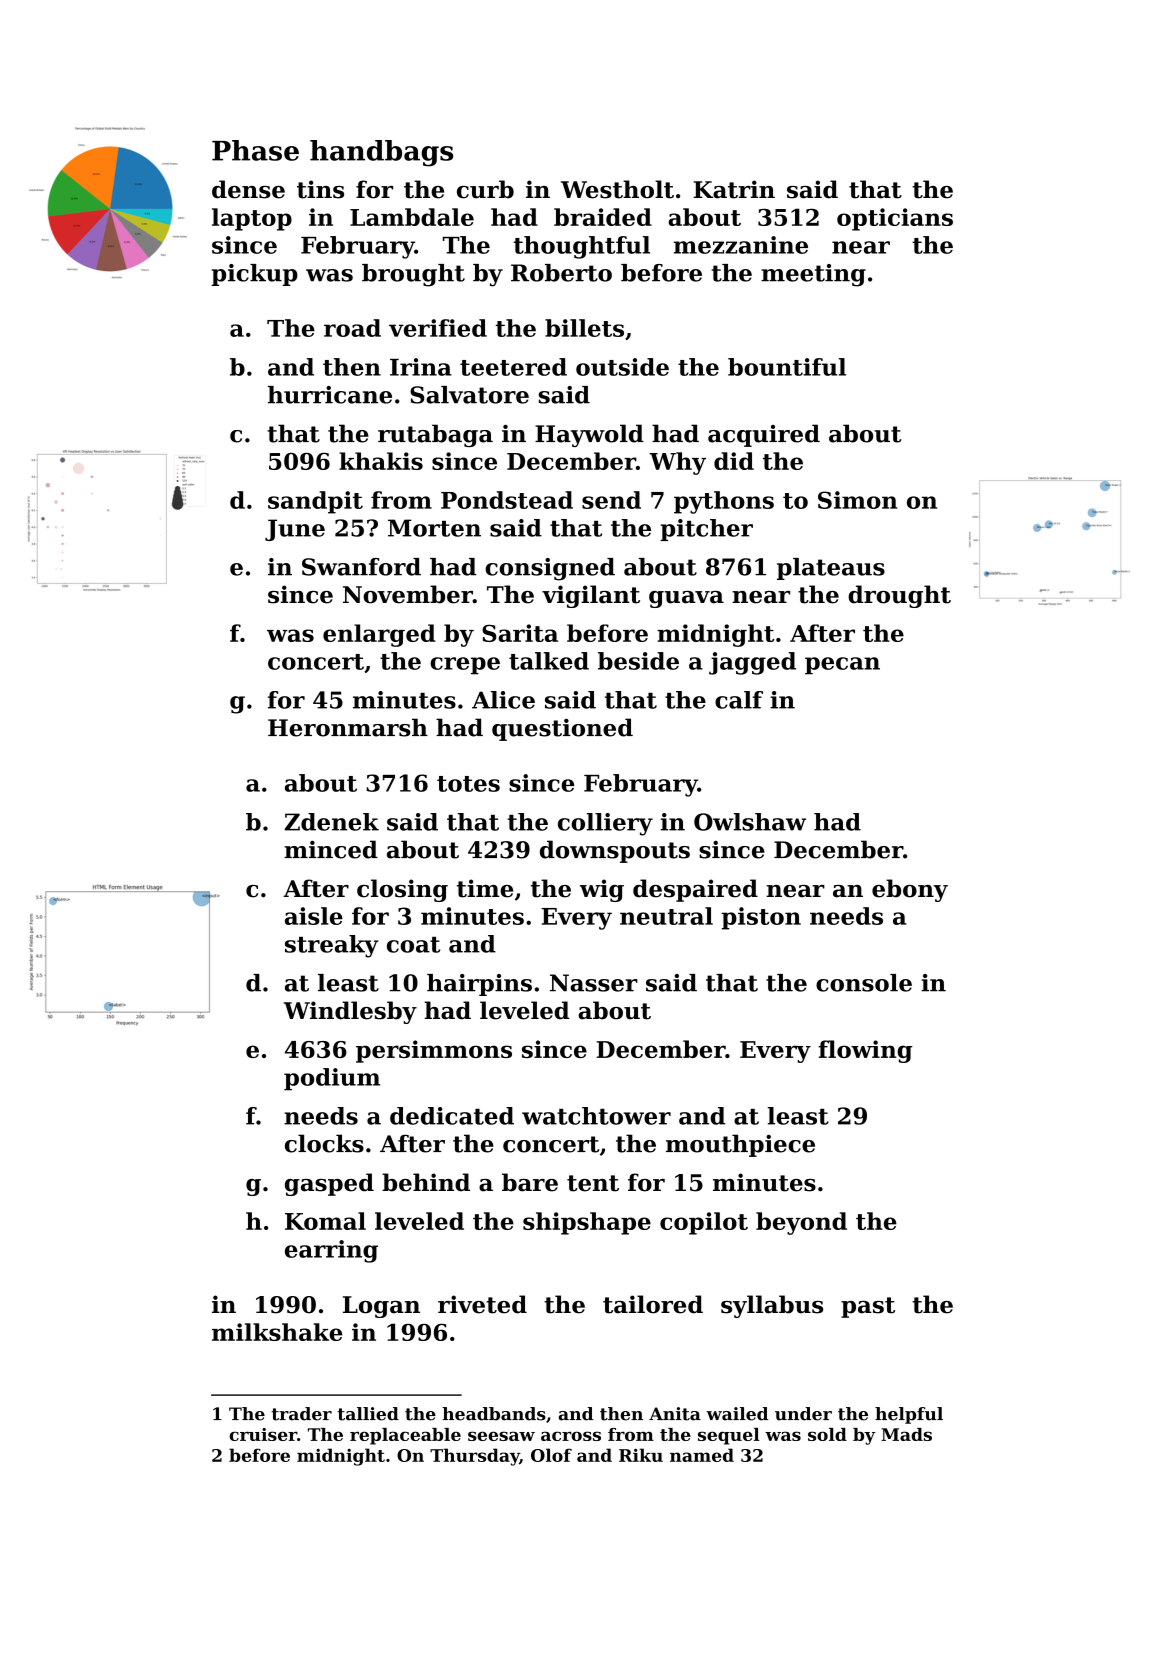  I want to click on Heronmarsh, so click(348, 727).
